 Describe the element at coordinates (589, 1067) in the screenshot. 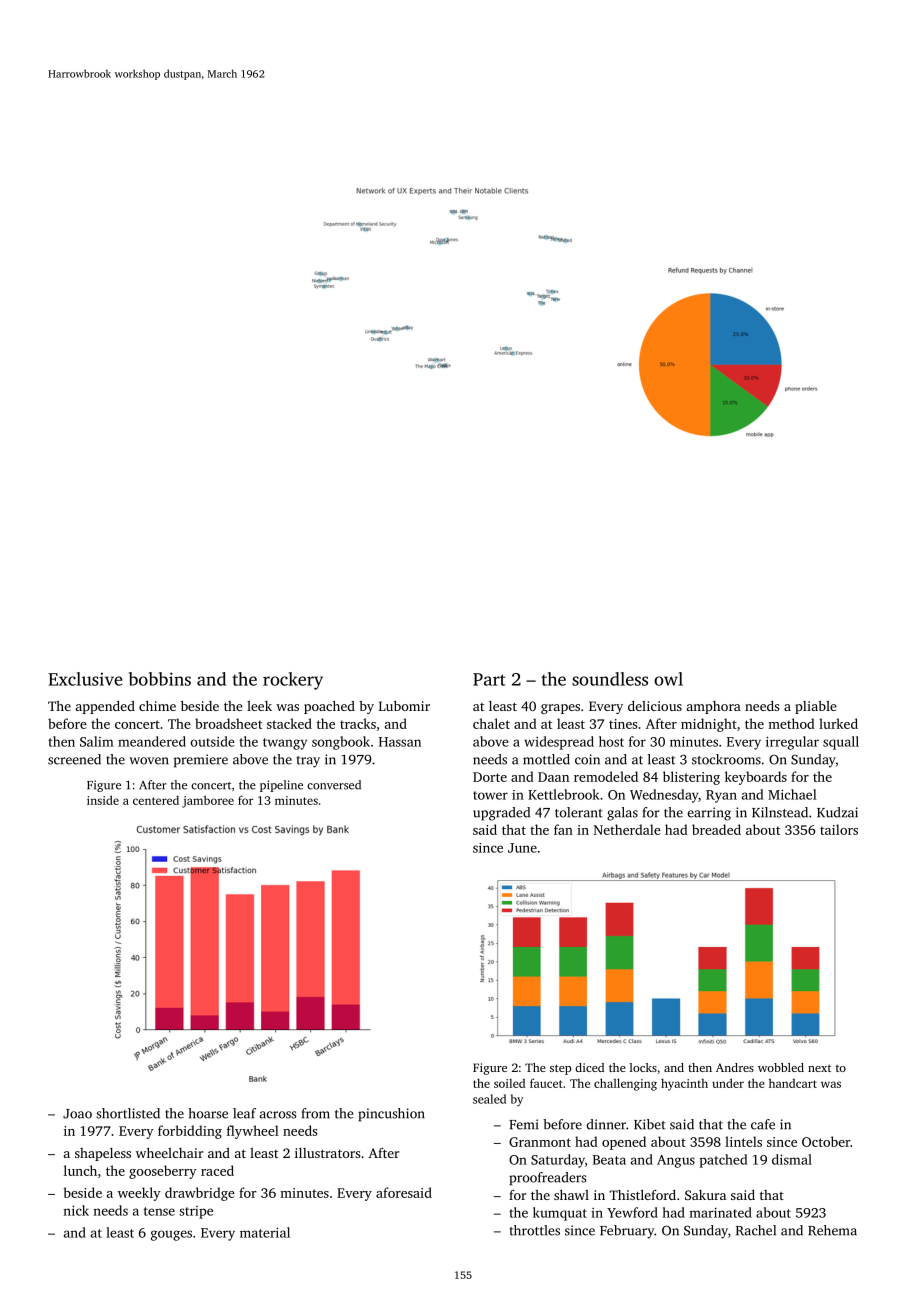

I see `diced` at that location.
